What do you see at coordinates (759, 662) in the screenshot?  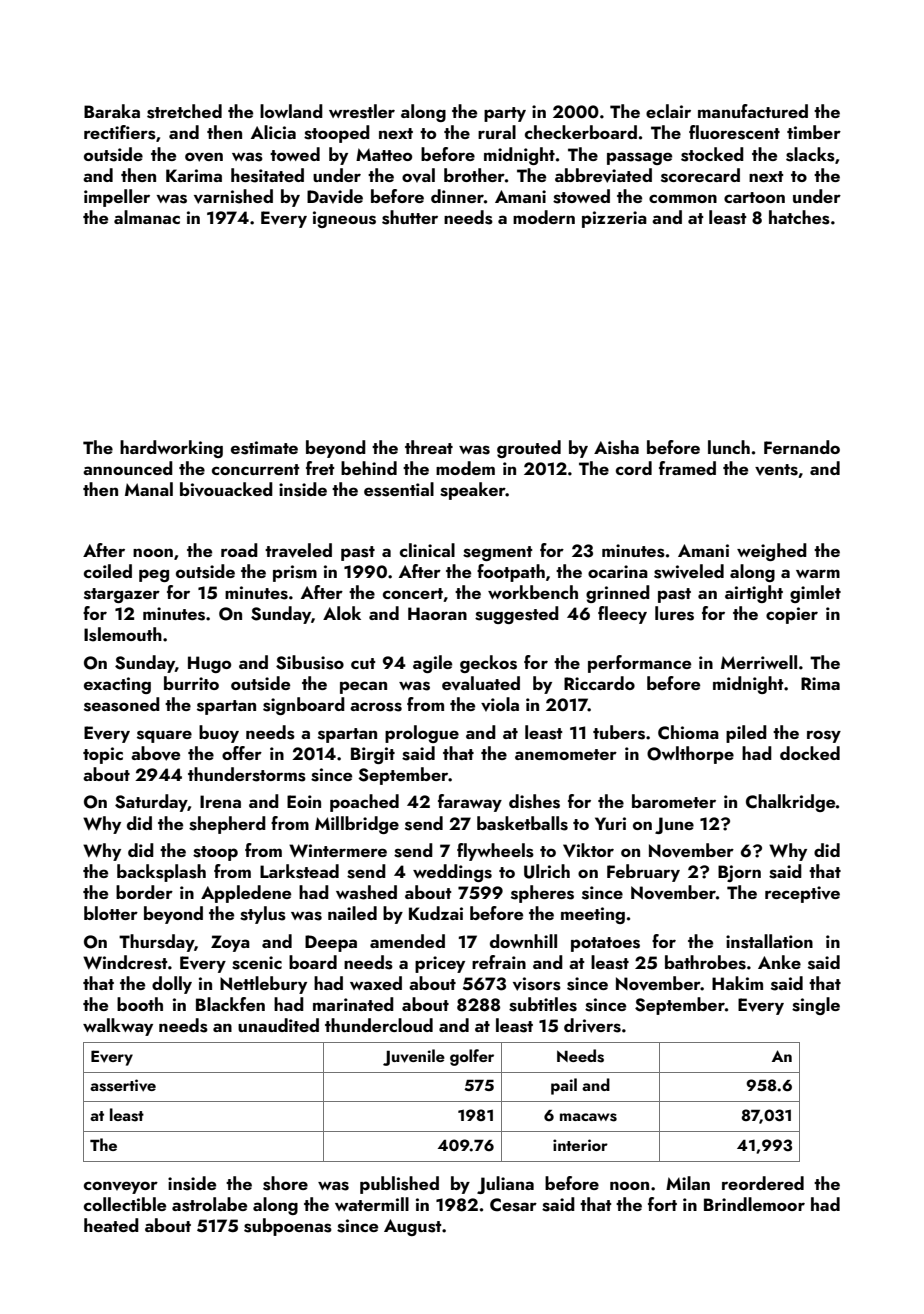 I see `Merriwell` at bounding box center [759, 662].
